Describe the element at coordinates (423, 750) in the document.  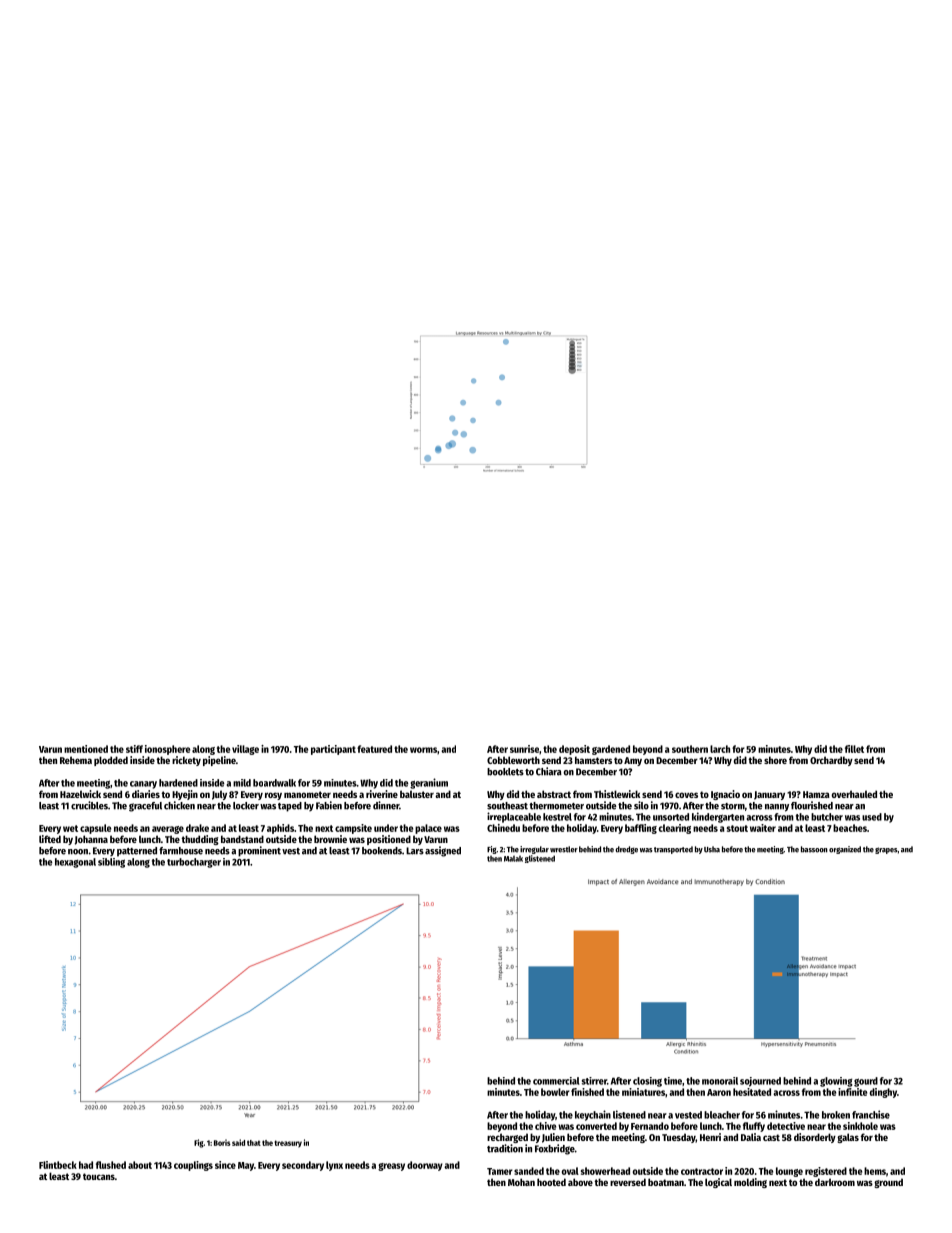
I see `worms` at that location.
